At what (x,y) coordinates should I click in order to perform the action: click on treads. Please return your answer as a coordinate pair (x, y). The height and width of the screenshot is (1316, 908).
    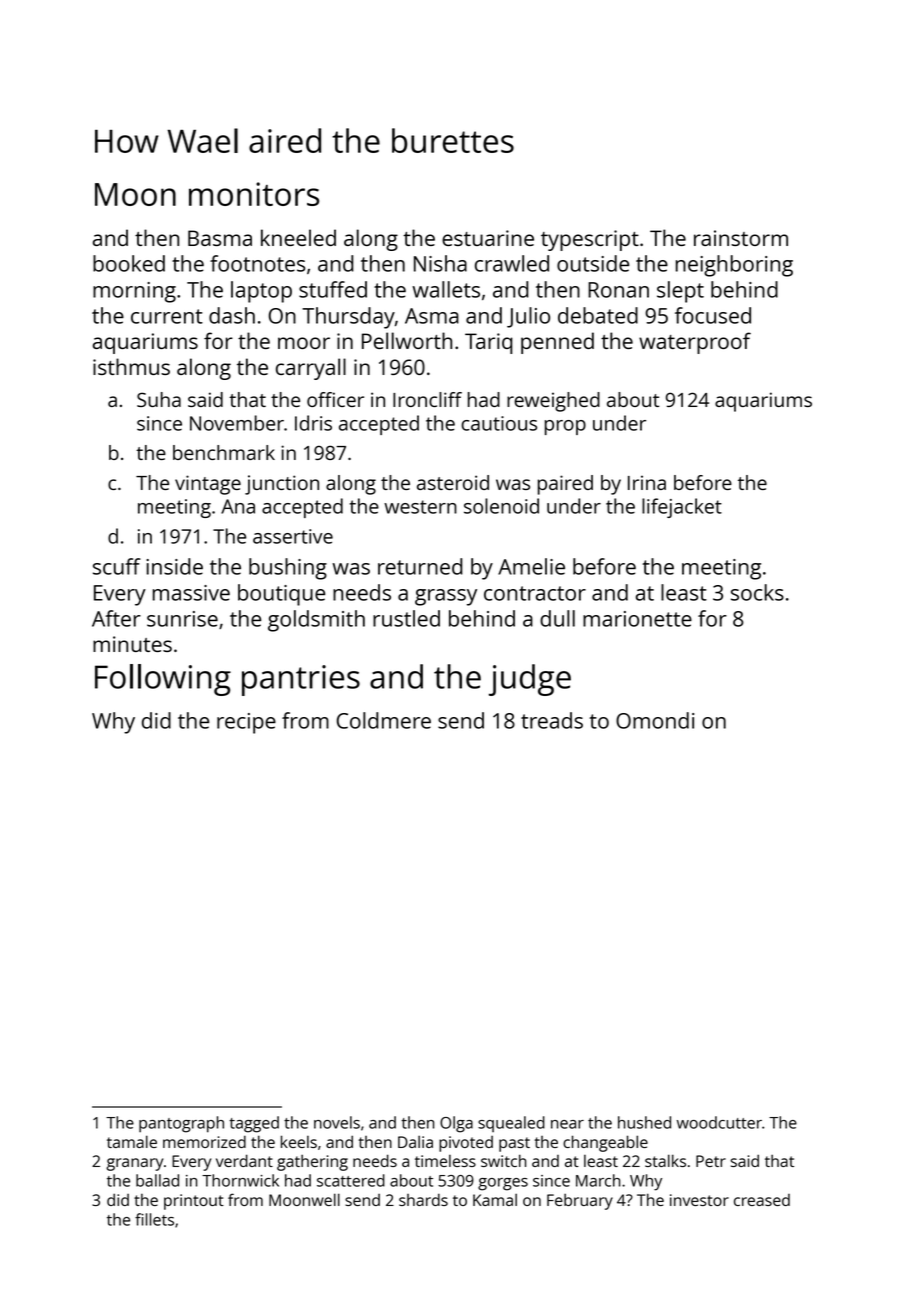
    Looking at the image, I should click on (552, 720).
